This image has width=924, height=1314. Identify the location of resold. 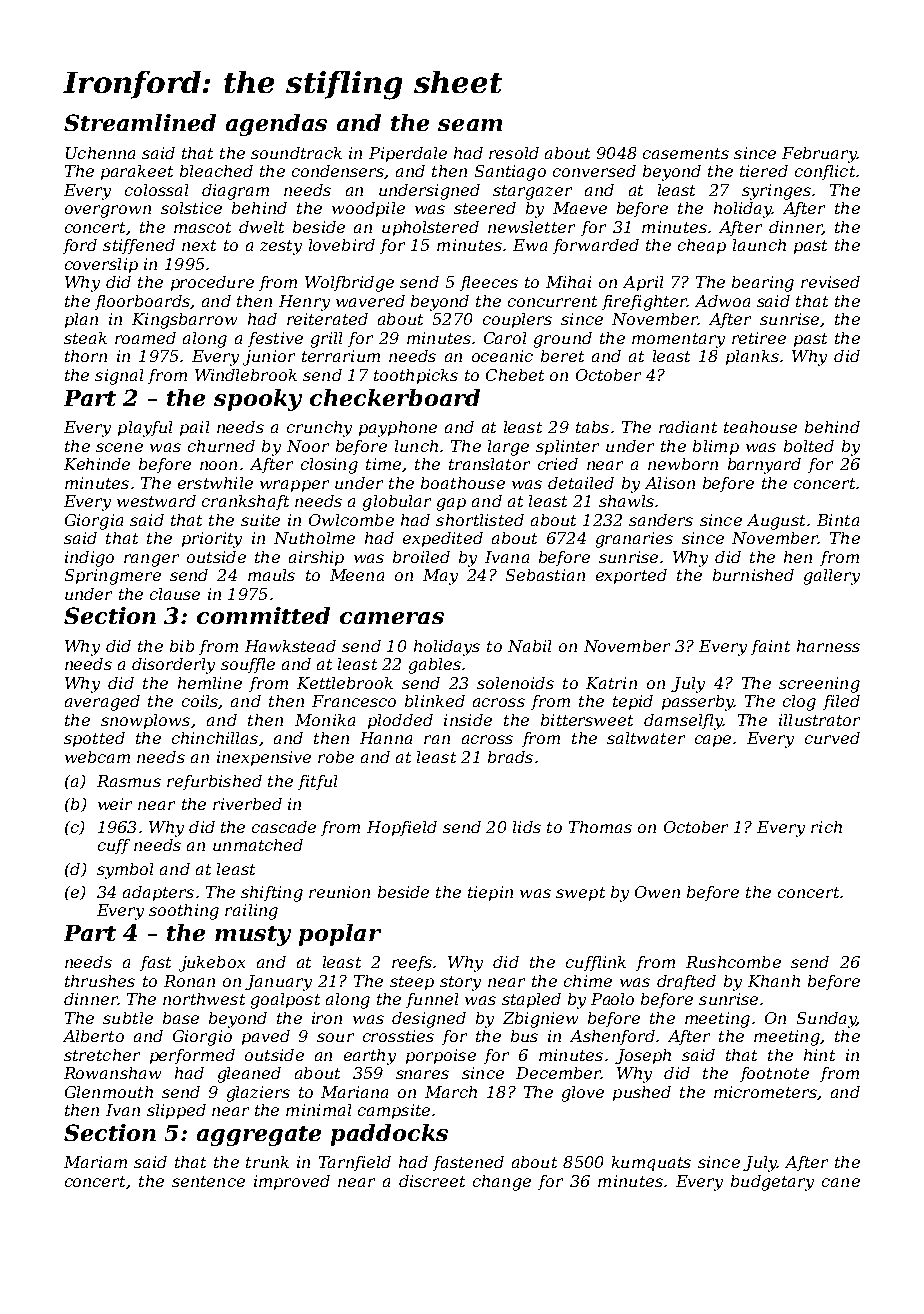
(514, 153).
